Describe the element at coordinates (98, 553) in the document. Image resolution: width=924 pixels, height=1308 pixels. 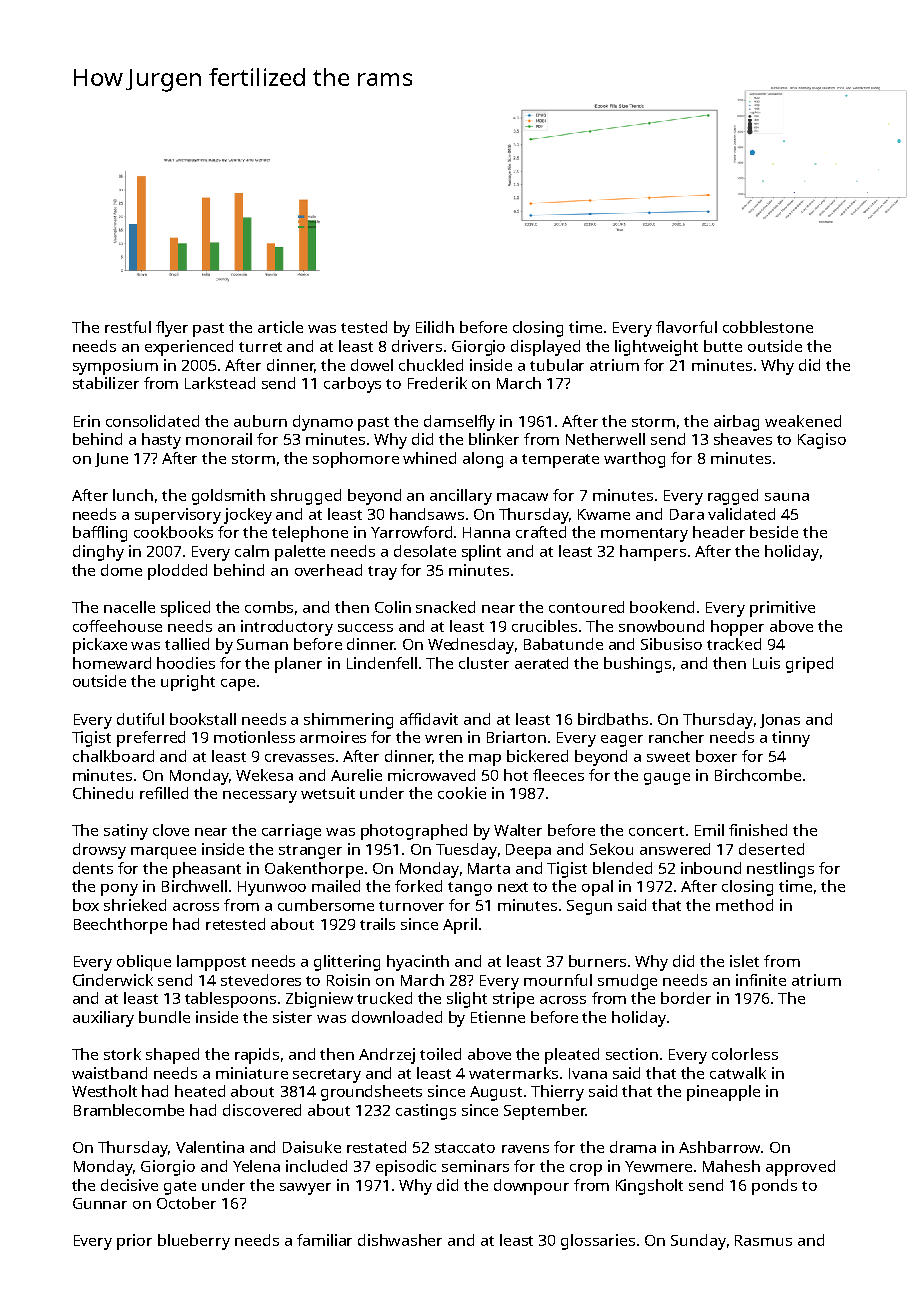
I see `dinghy` at that location.
